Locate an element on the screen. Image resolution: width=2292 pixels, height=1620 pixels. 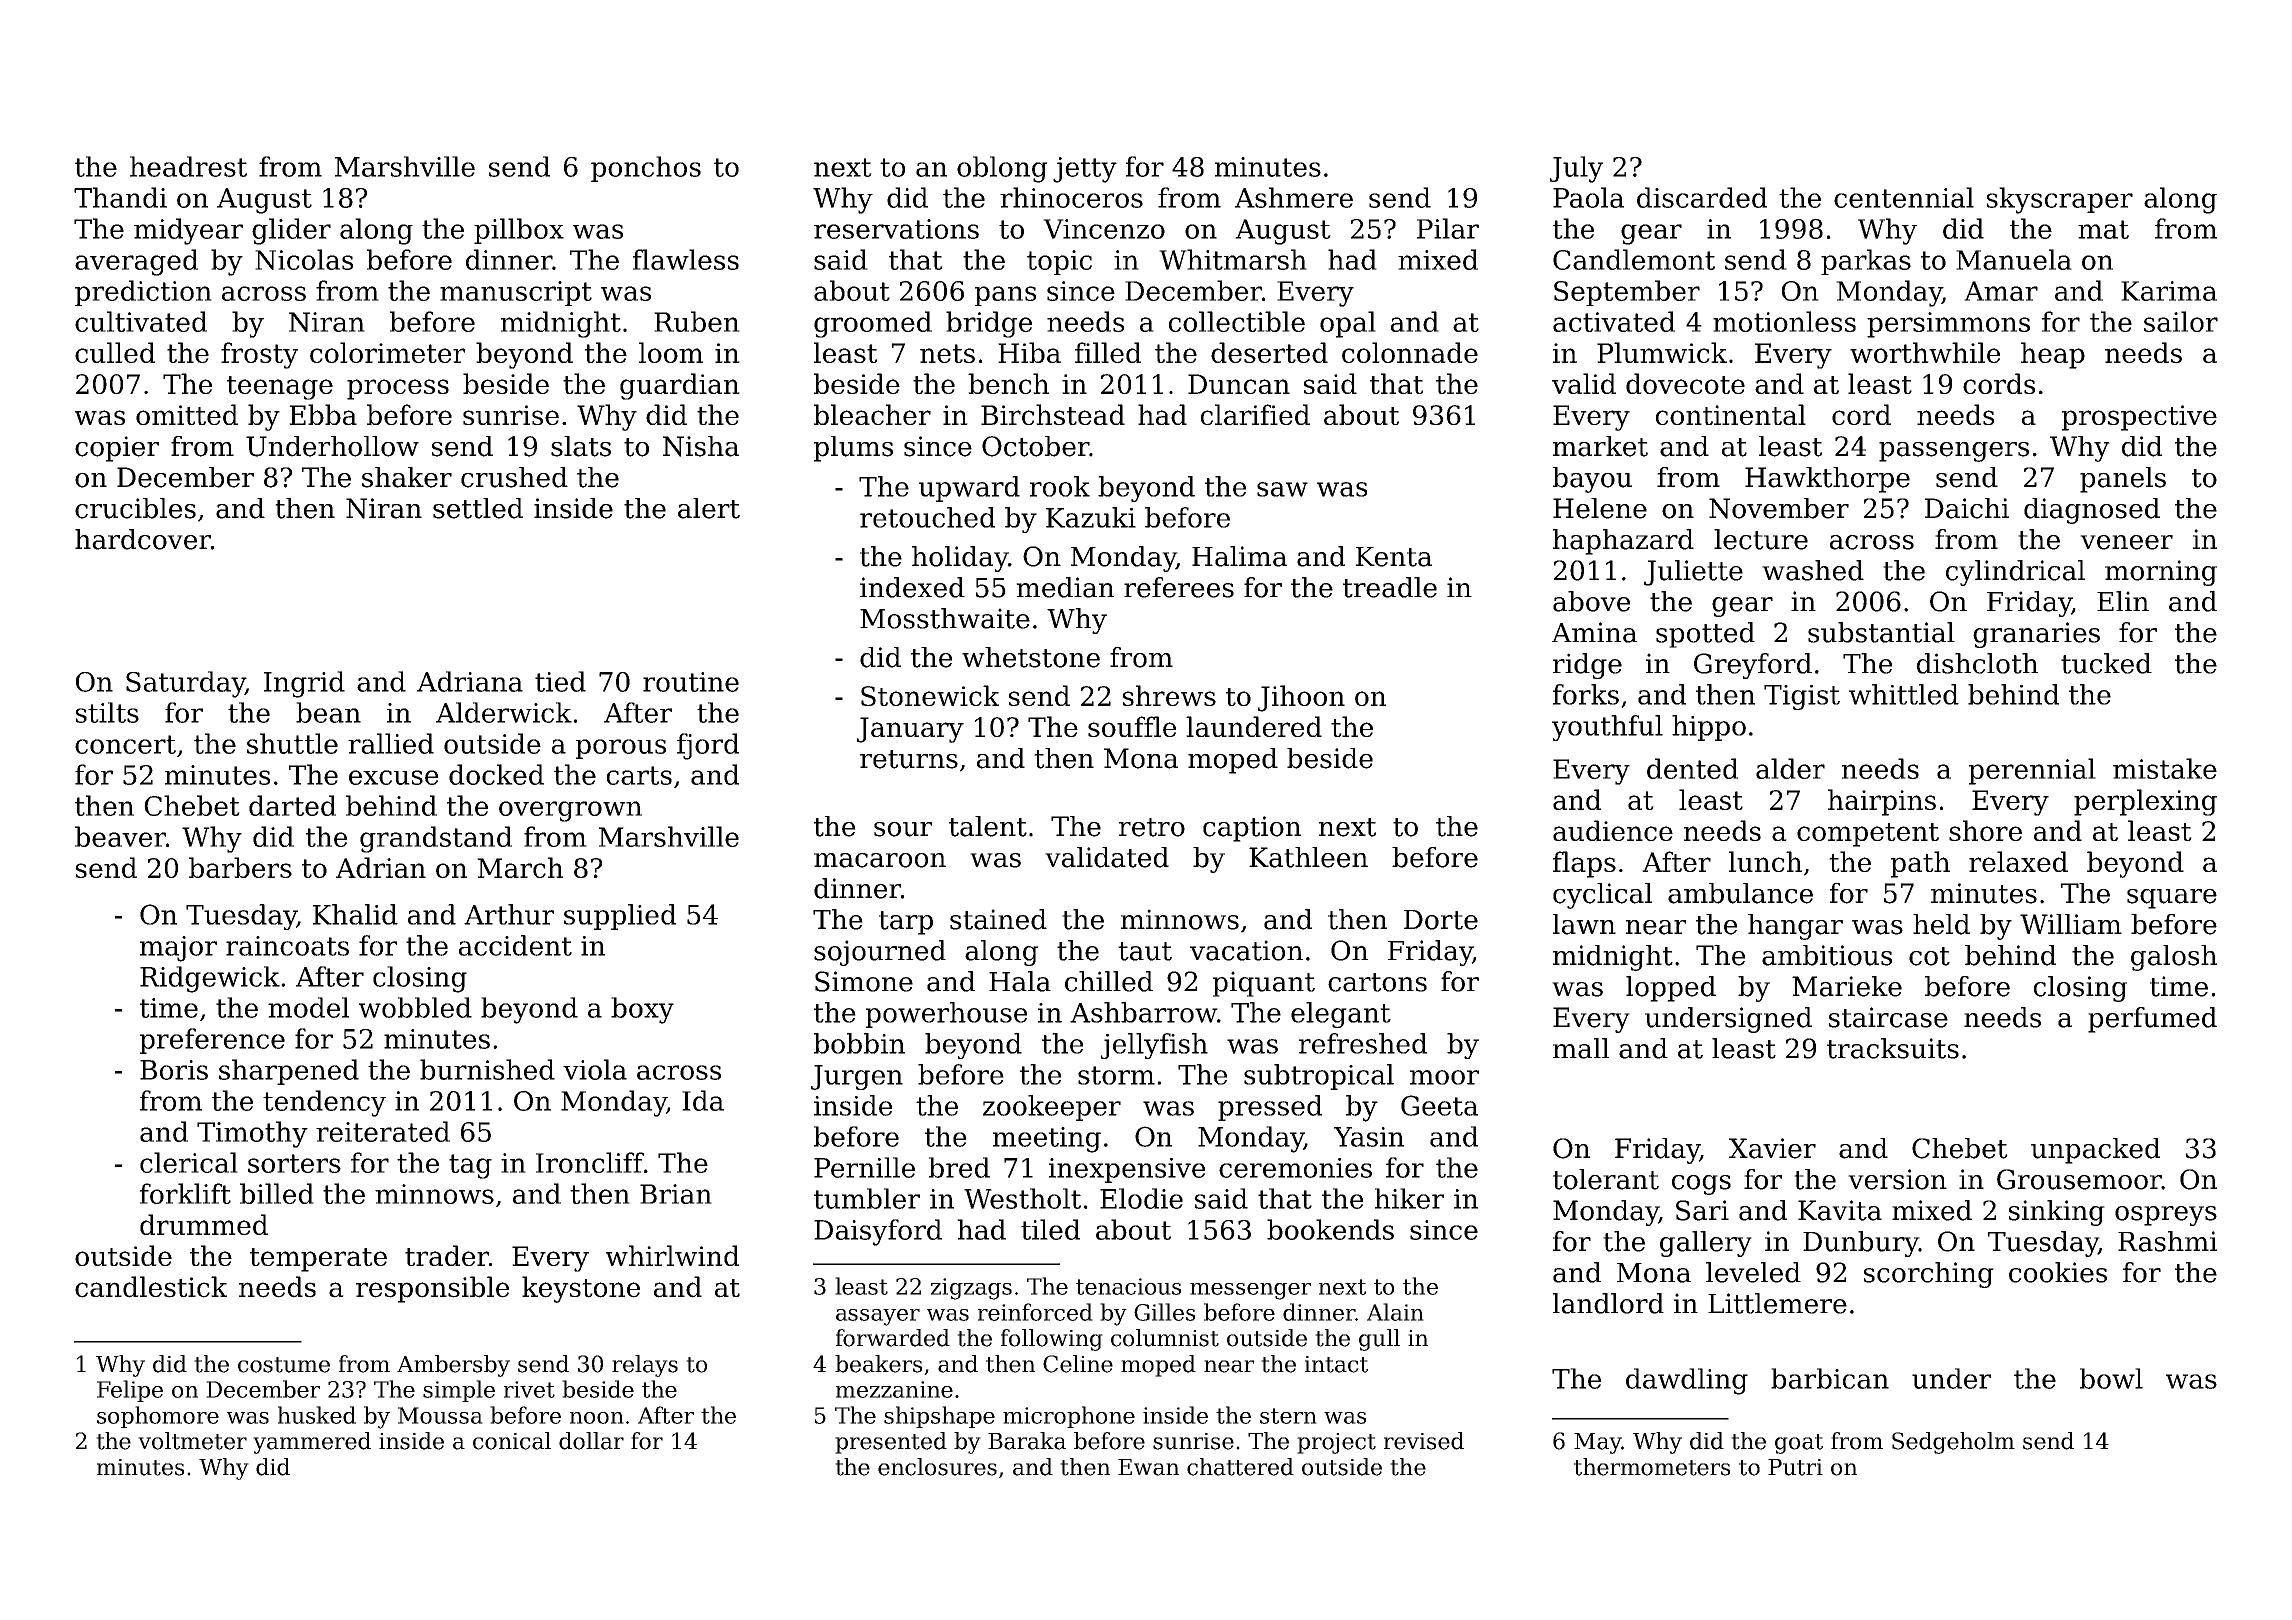
treadle is located at coordinates (1390, 587).
